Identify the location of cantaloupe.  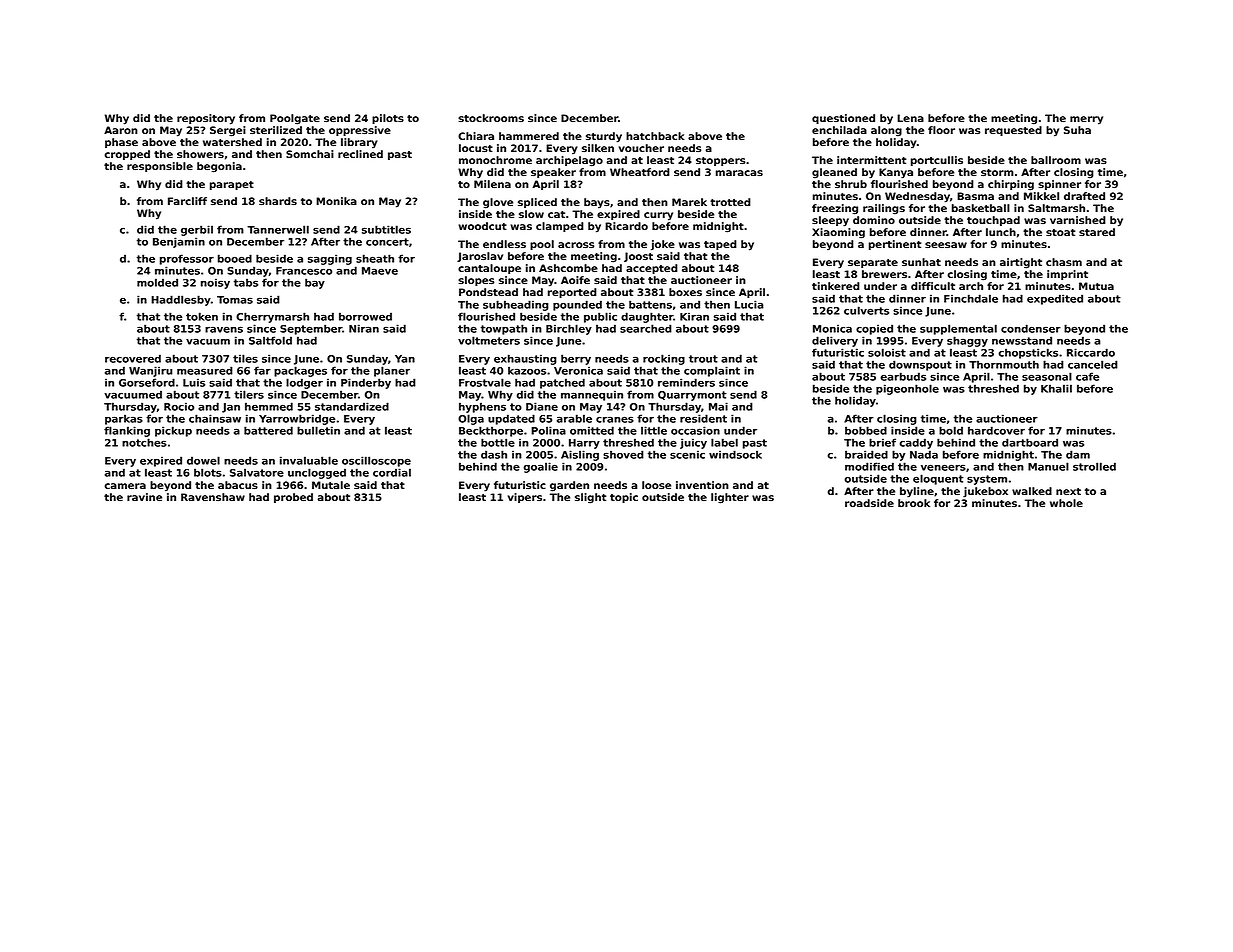
(489, 269).
